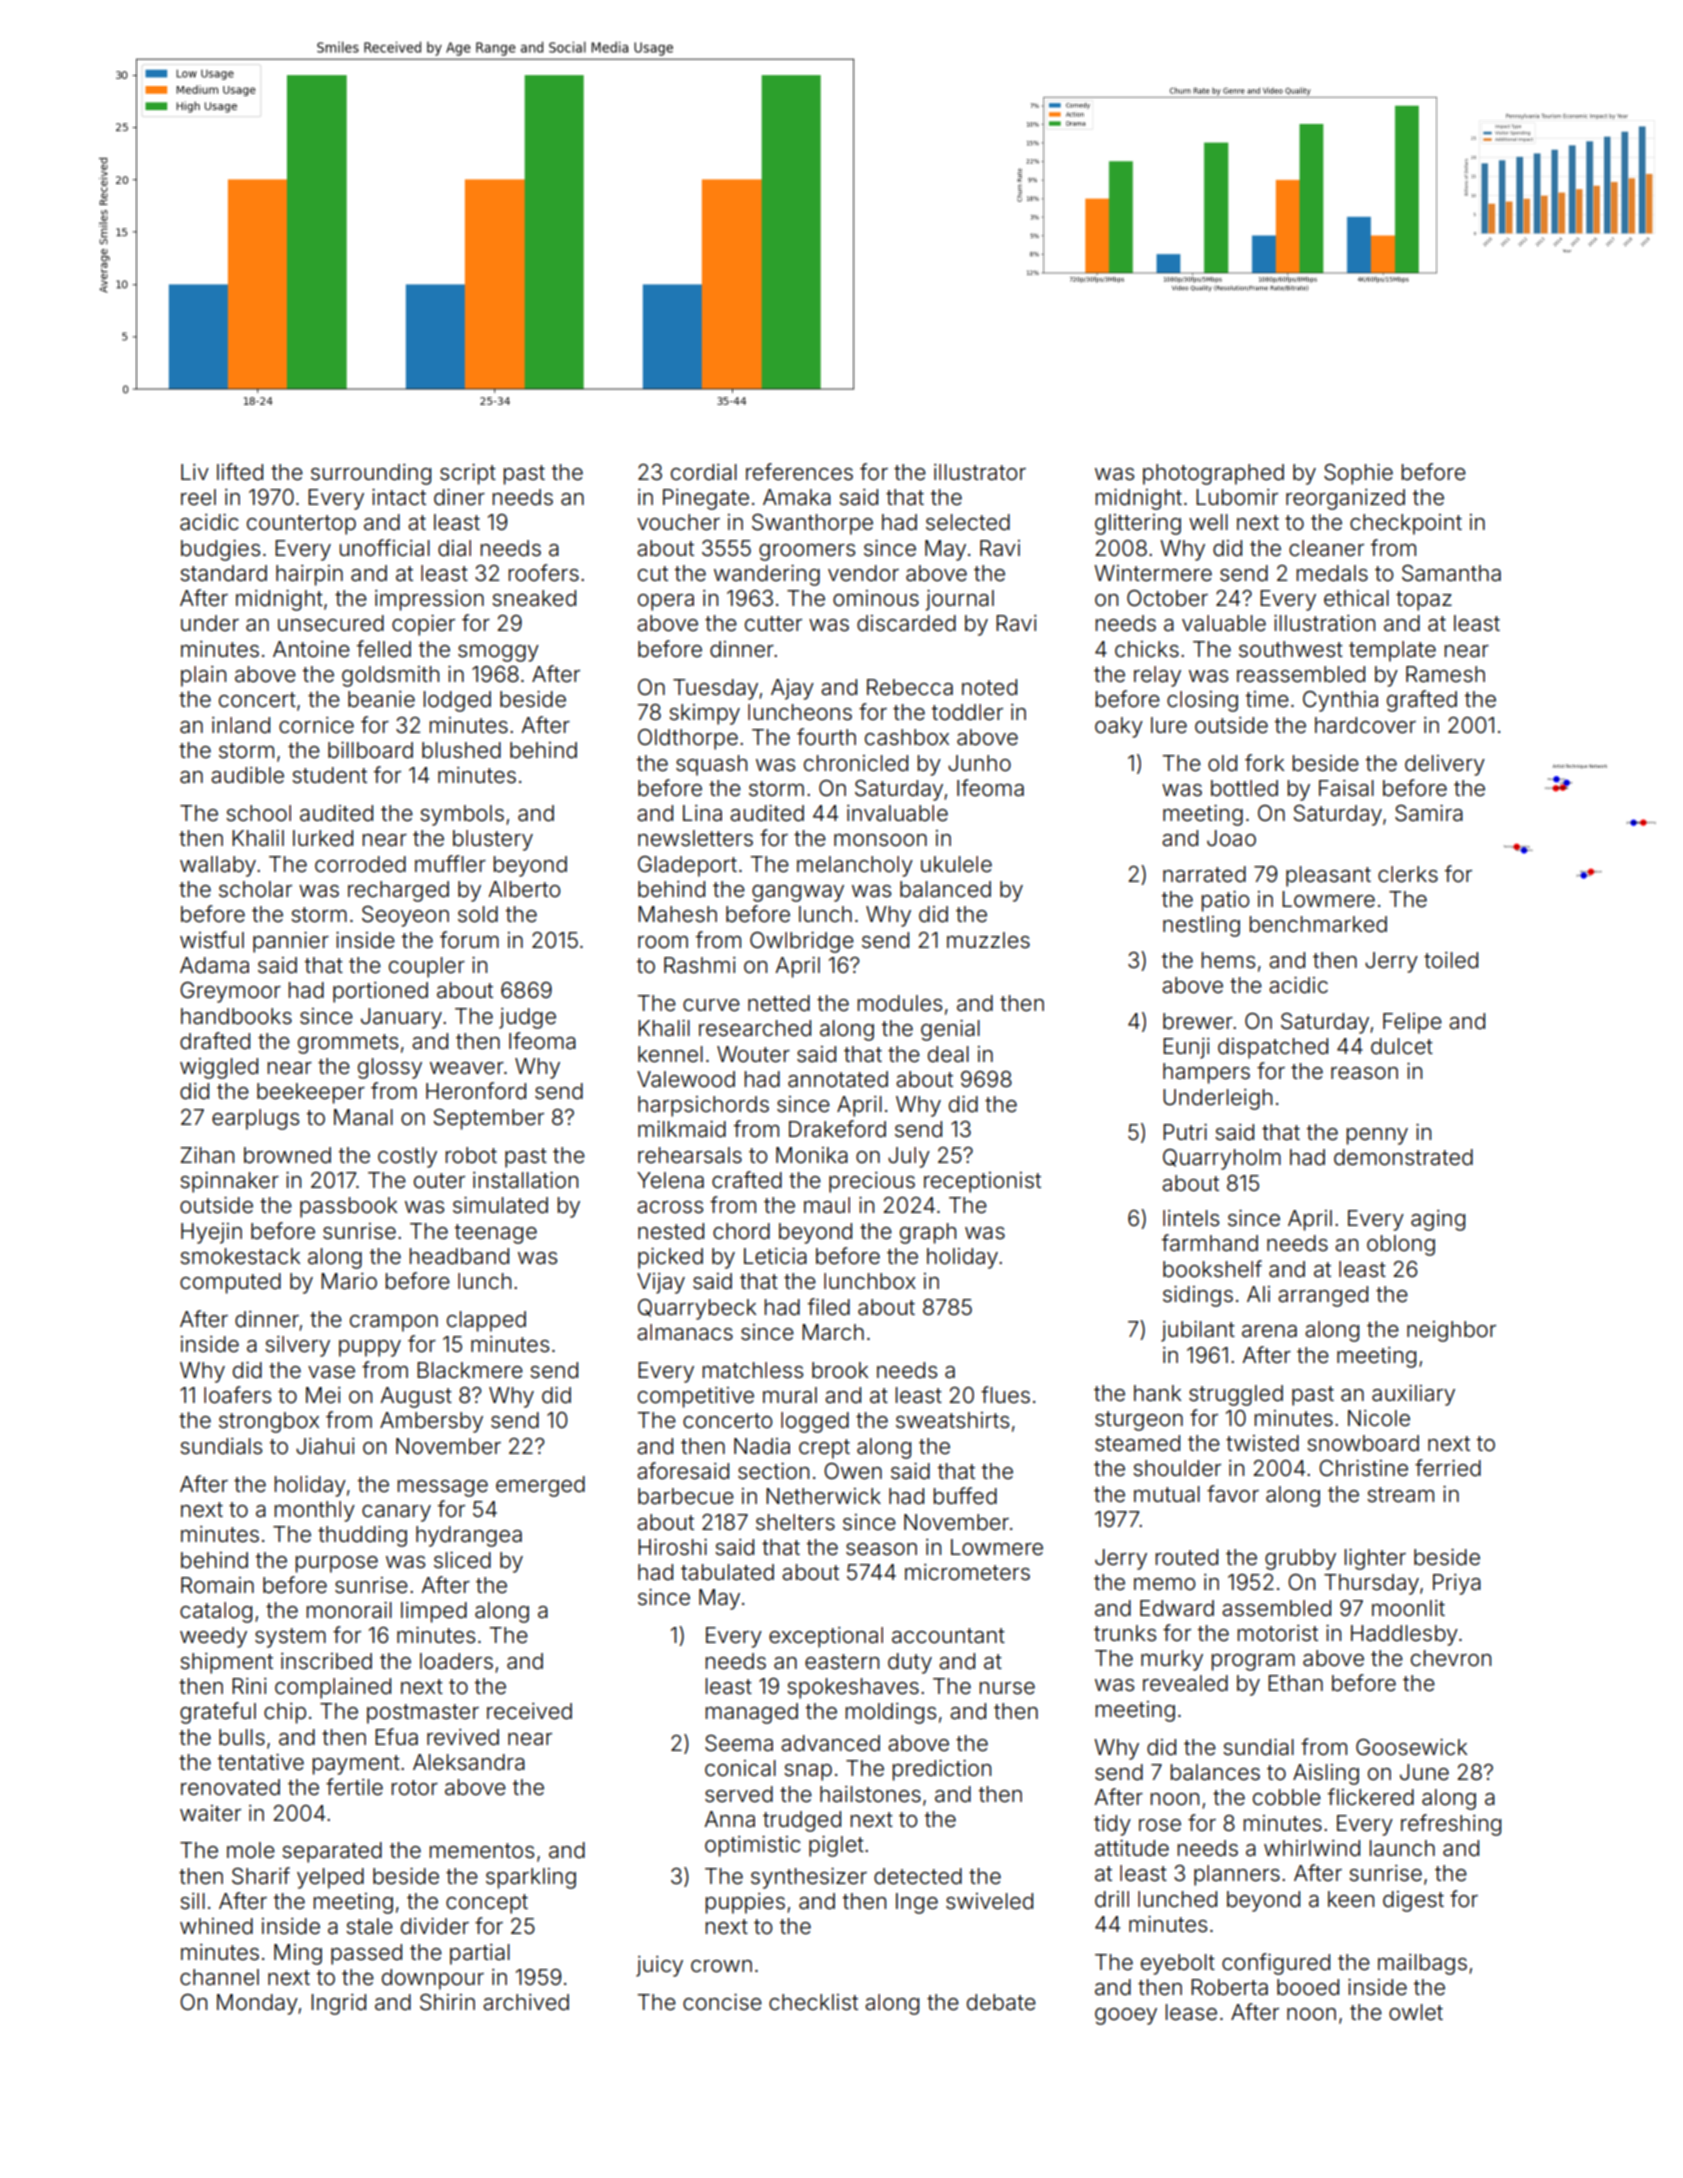 This screenshot has height=2178, width=1683. I want to click on toiled, so click(1451, 960).
